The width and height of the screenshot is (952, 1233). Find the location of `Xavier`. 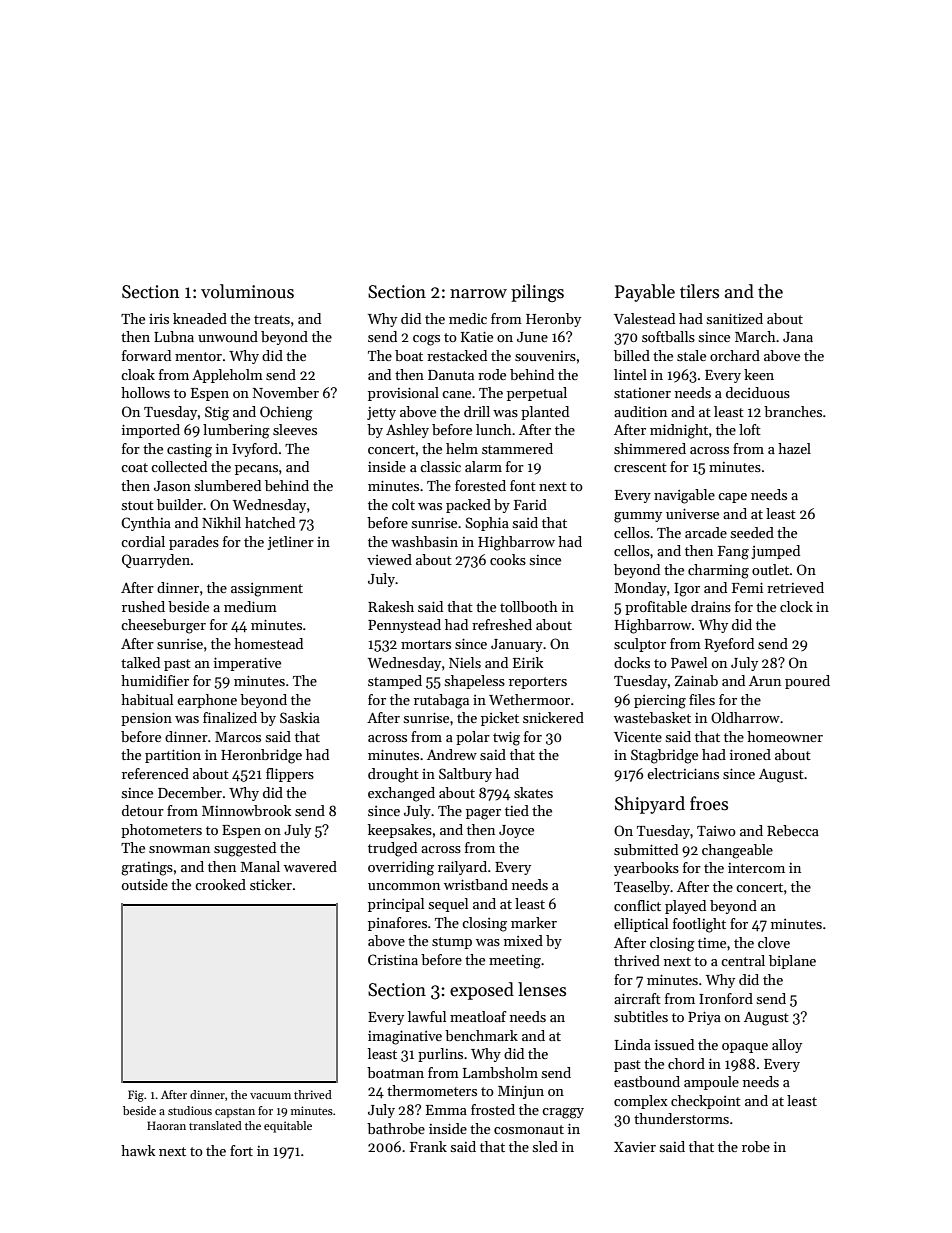

Xavier is located at coordinates (635, 1147).
